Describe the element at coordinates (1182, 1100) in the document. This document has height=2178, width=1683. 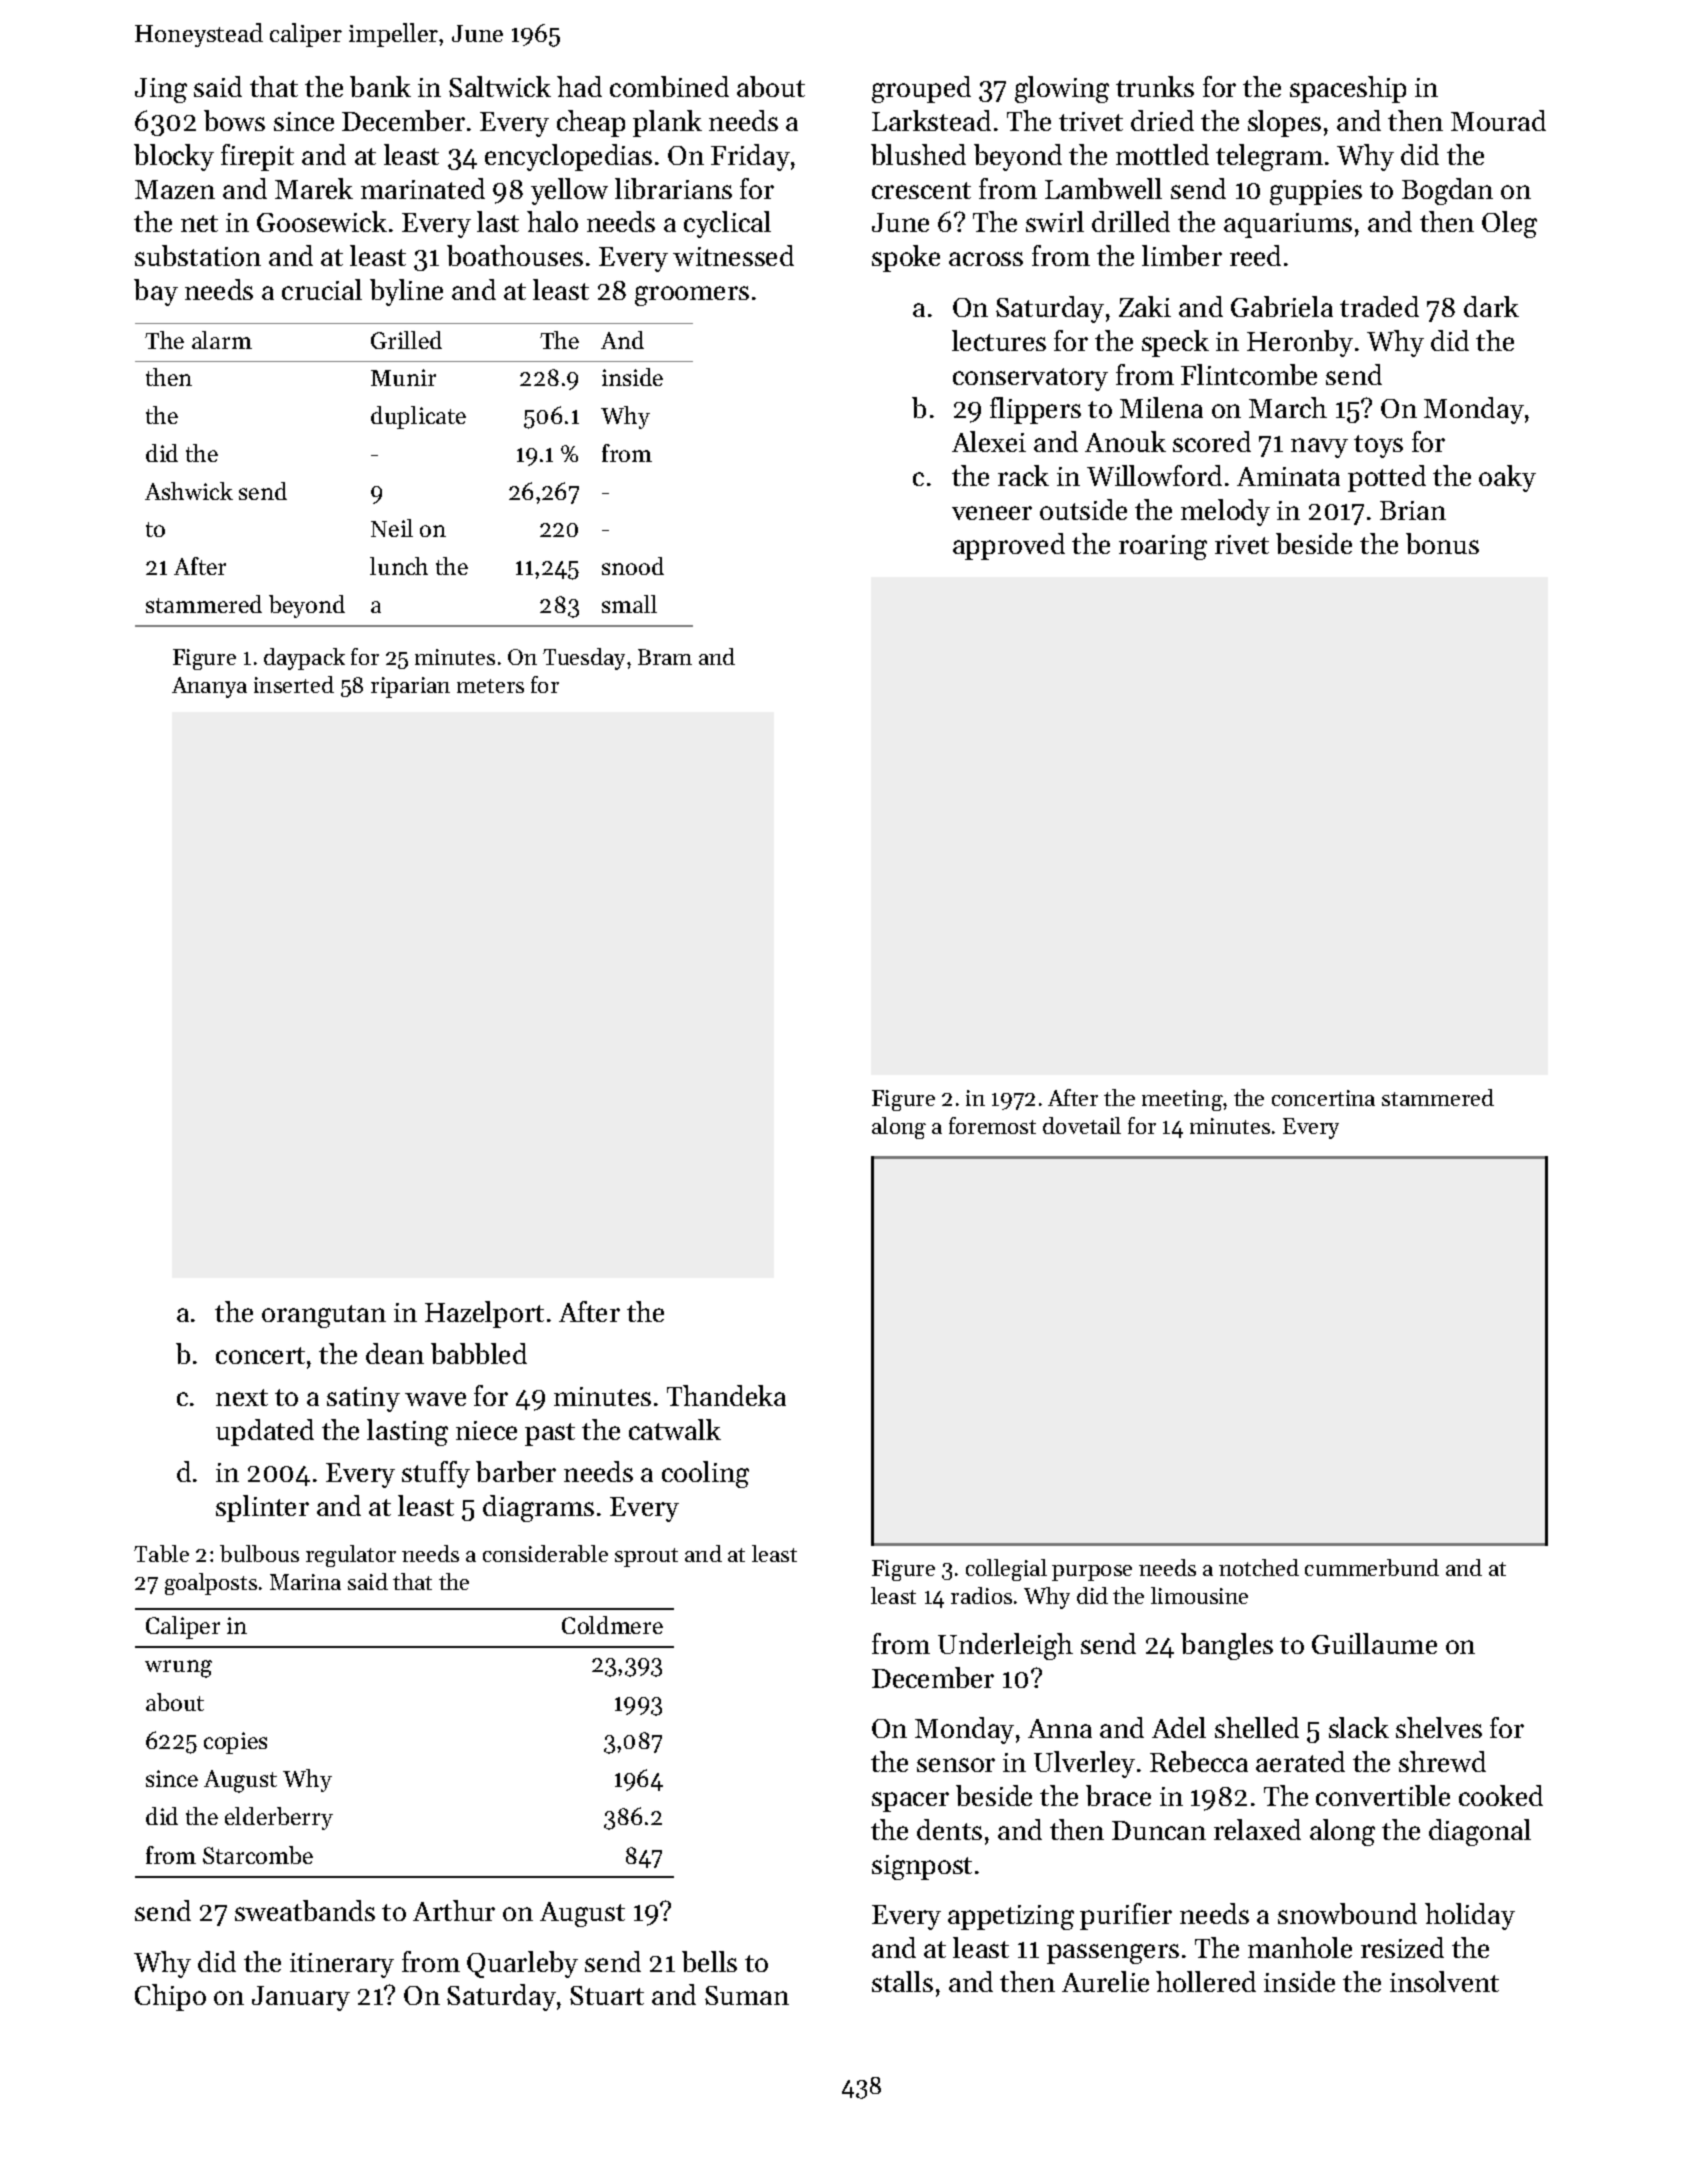
I see `meeting` at that location.
